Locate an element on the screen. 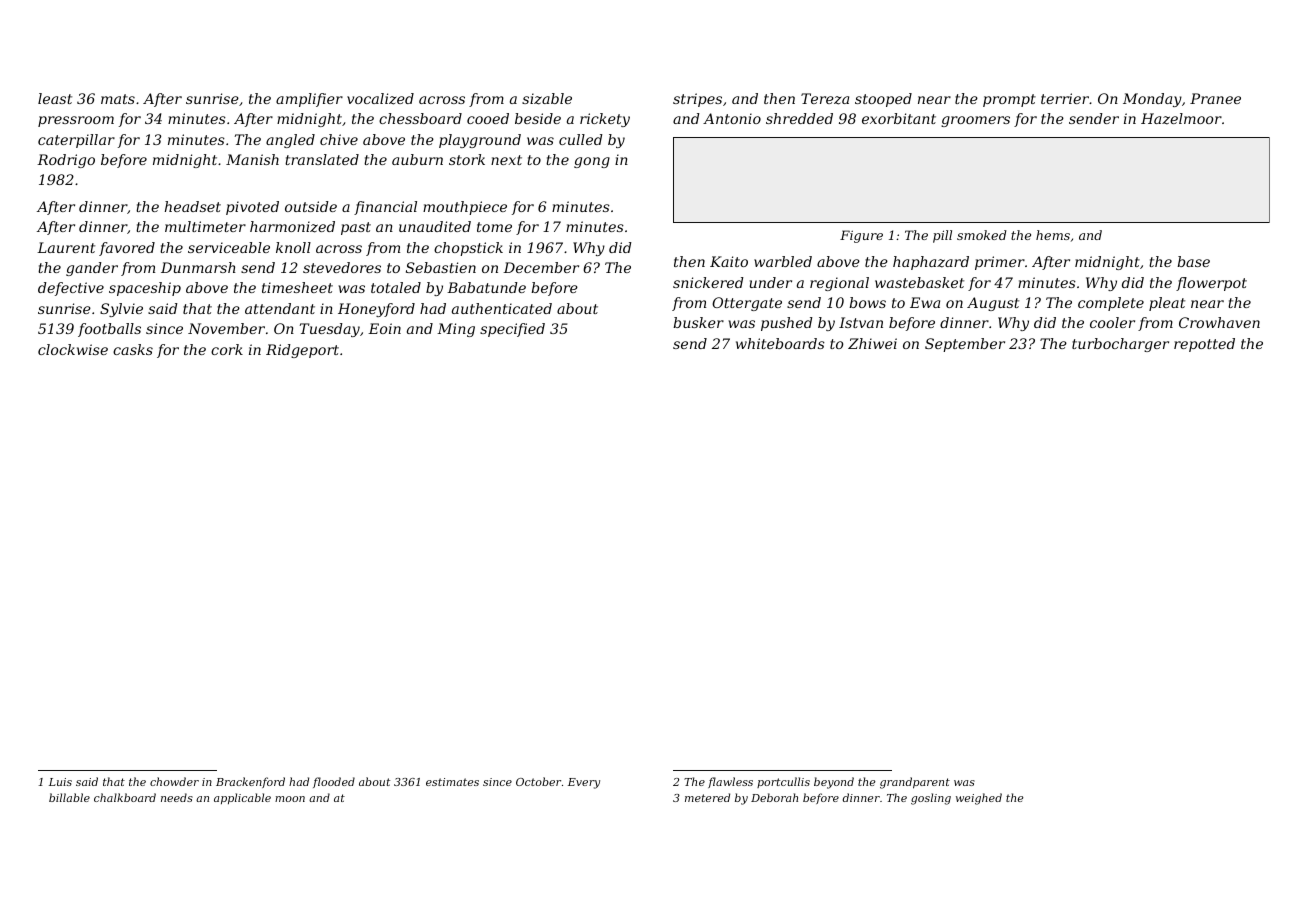 Image resolution: width=1308 pixels, height=924 pixels. turbocharger is located at coordinates (1120, 345).
